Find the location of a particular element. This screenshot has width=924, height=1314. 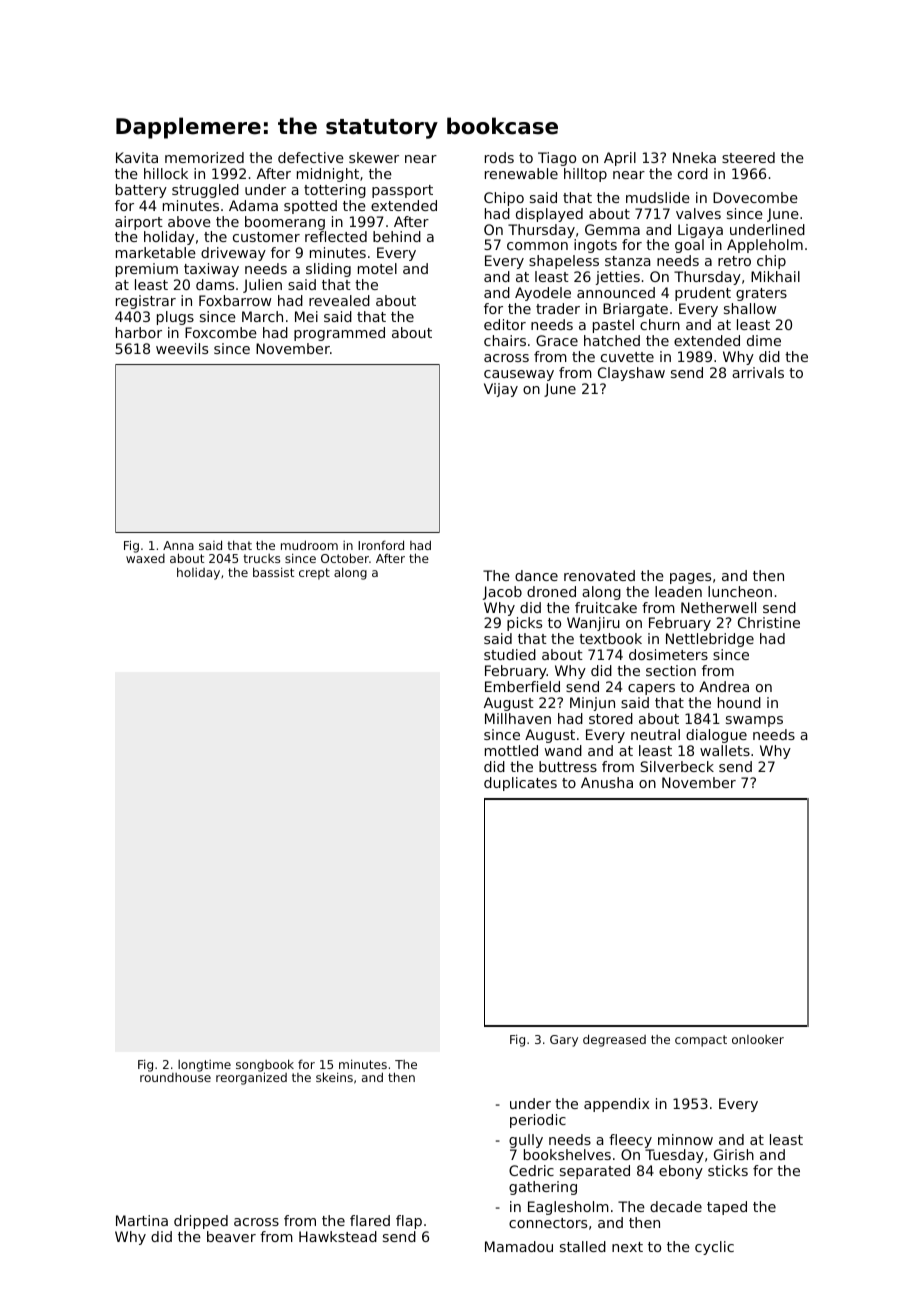

flap is located at coordinates (409, 1222).
